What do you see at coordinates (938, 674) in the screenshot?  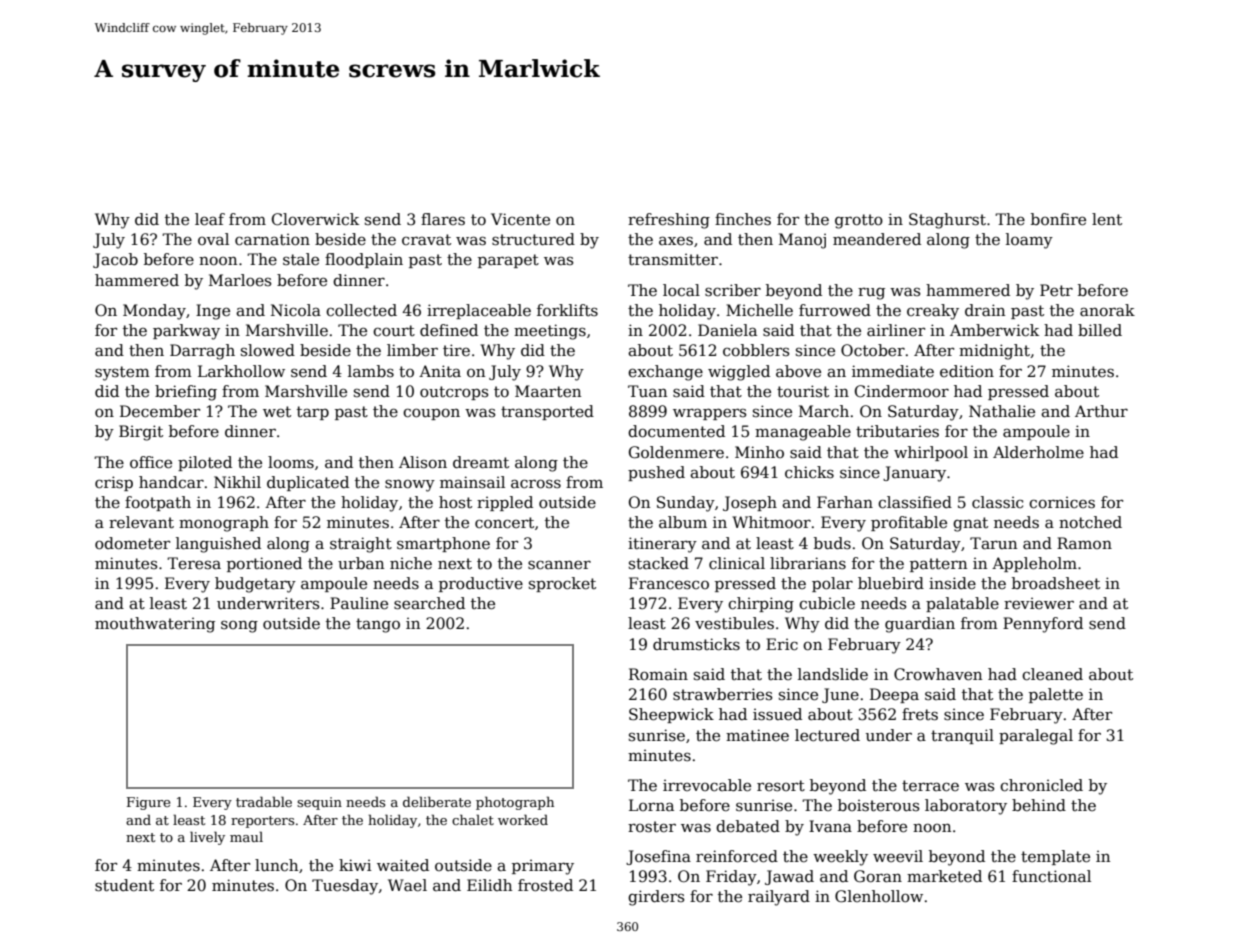 I see `Crowhaven` at bounding box center [938, 674].
